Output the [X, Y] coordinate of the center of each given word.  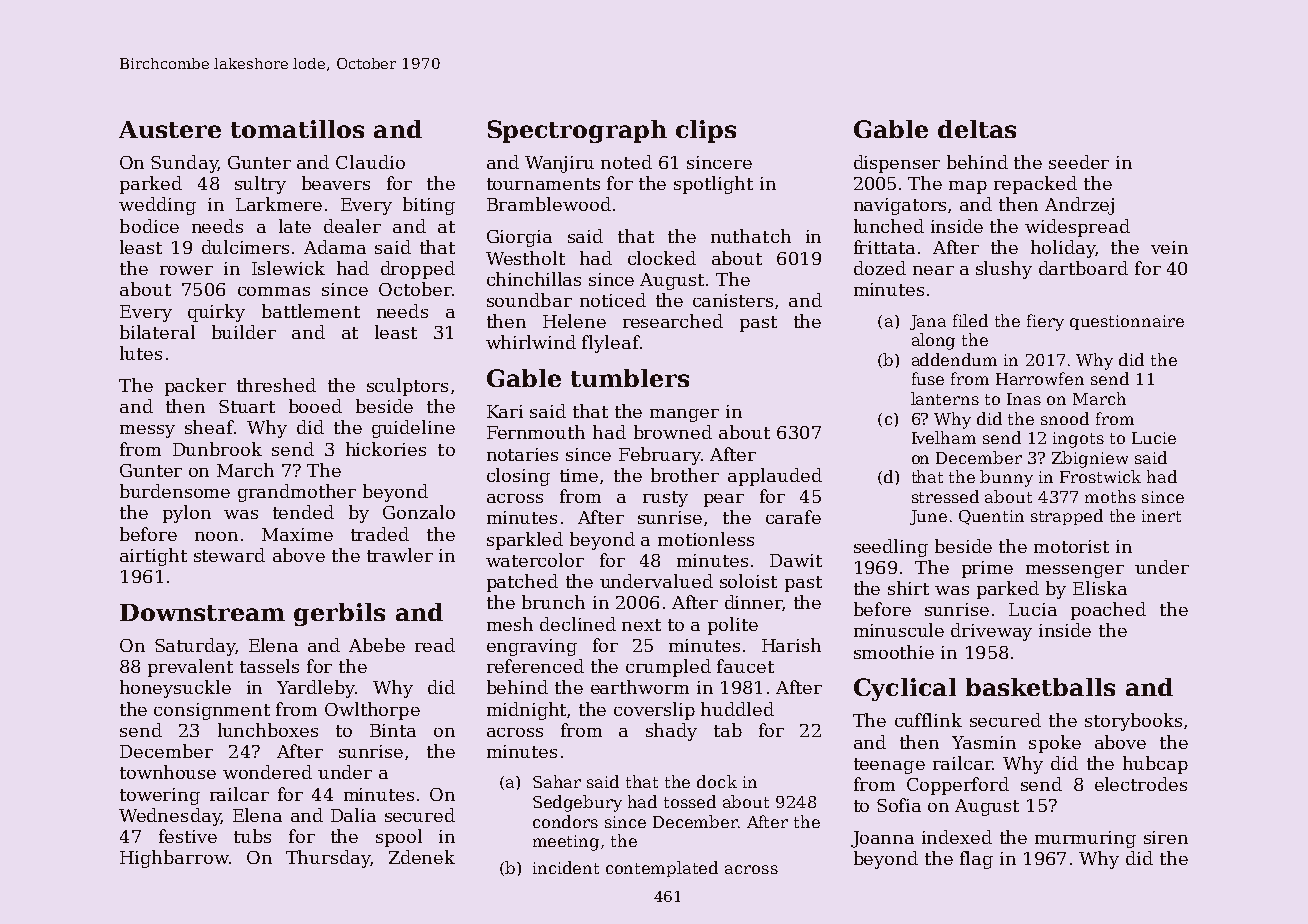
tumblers [630, 378]
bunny [1006, 478]
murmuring [1085, 839]
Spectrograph [577, 131]
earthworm [640, 687]
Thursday [328, 859]
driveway [991, 632]
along [933, 341]
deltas [977, 129]
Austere [170, 129]
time [579, 475]
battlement [311, 311]
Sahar [557, 781]
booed [315, 406]
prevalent [190, 668]
